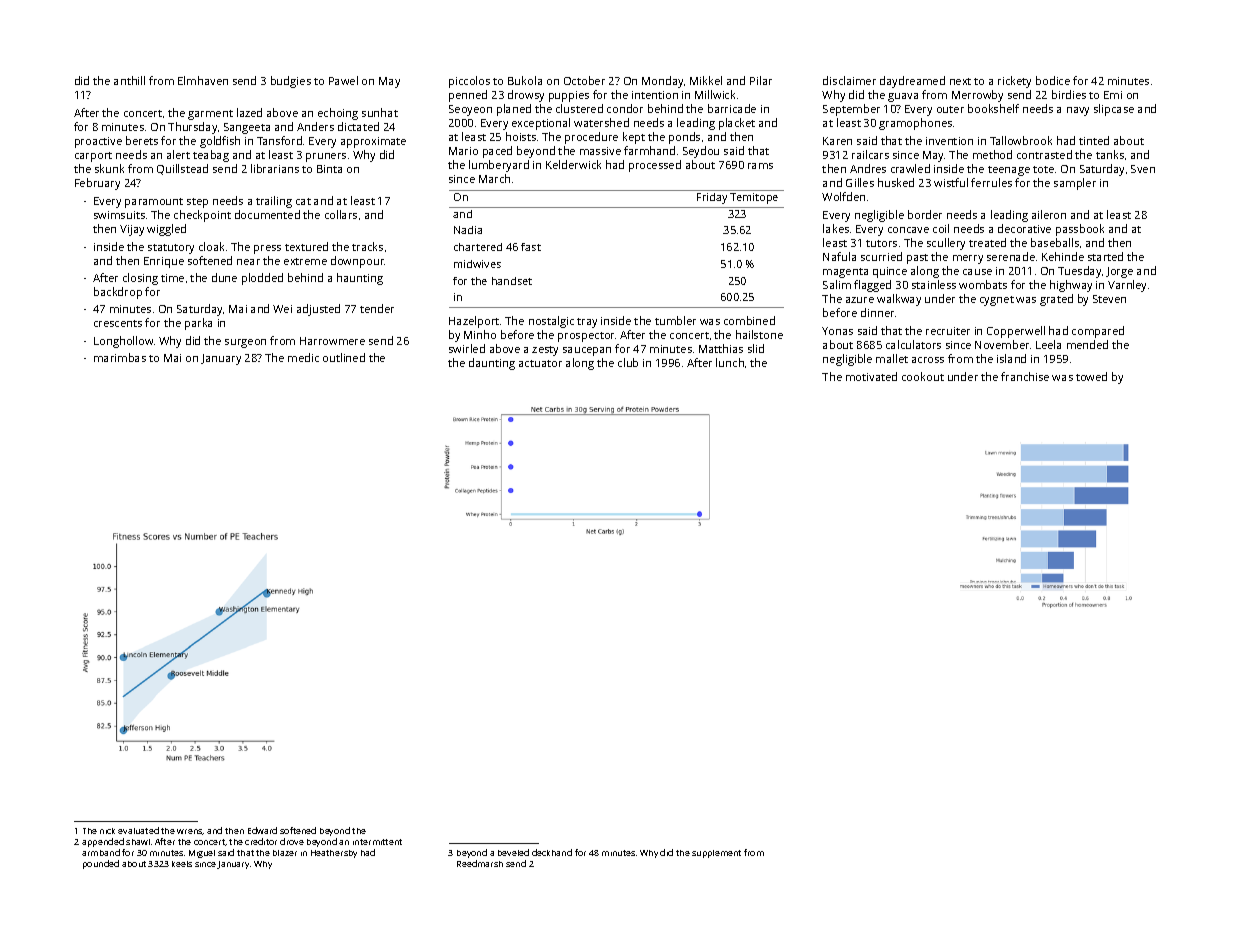  I want to click on franchise, so click(1025, 376).
